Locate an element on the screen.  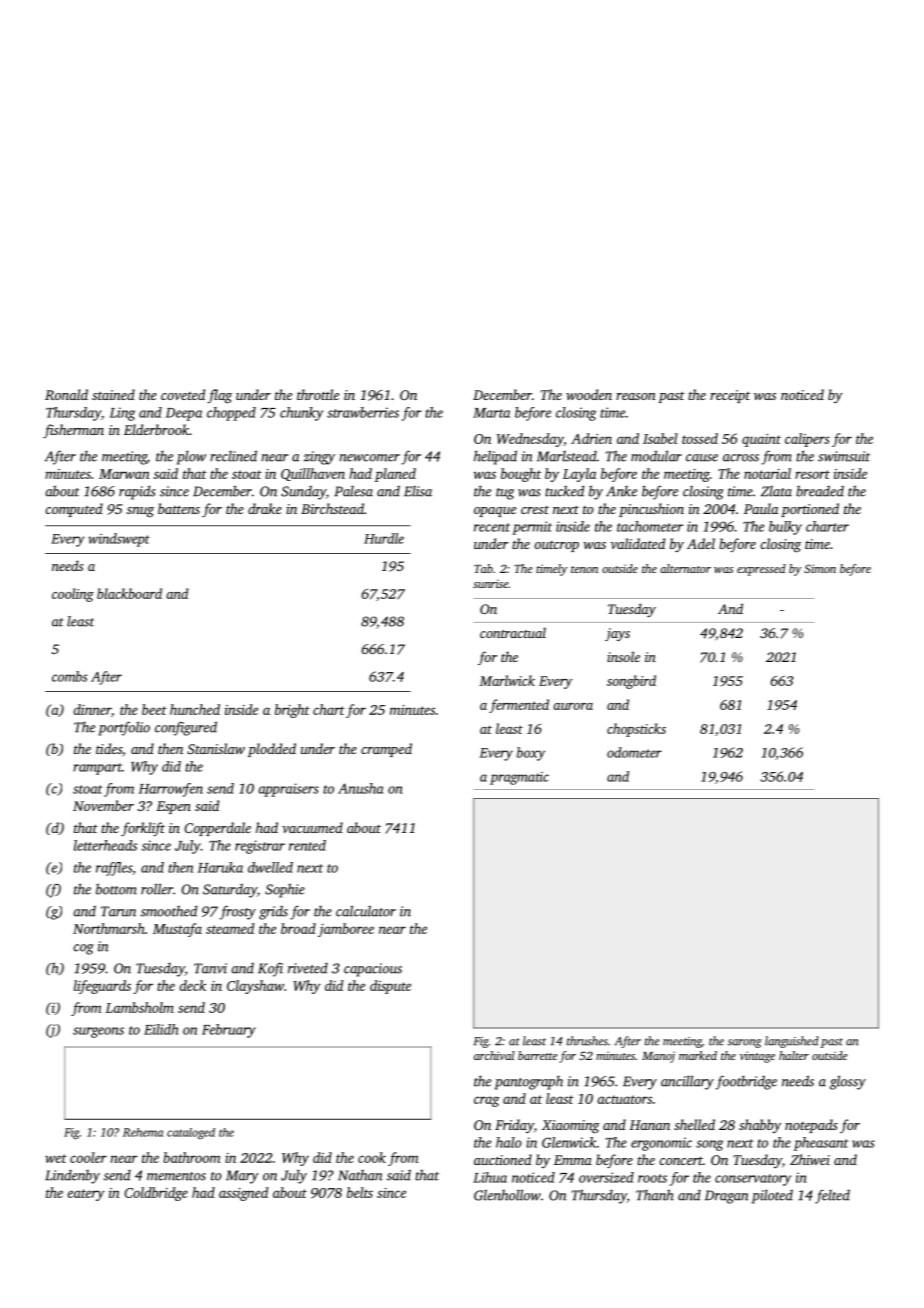
chopsticks is located at coordinates (636, 730).
